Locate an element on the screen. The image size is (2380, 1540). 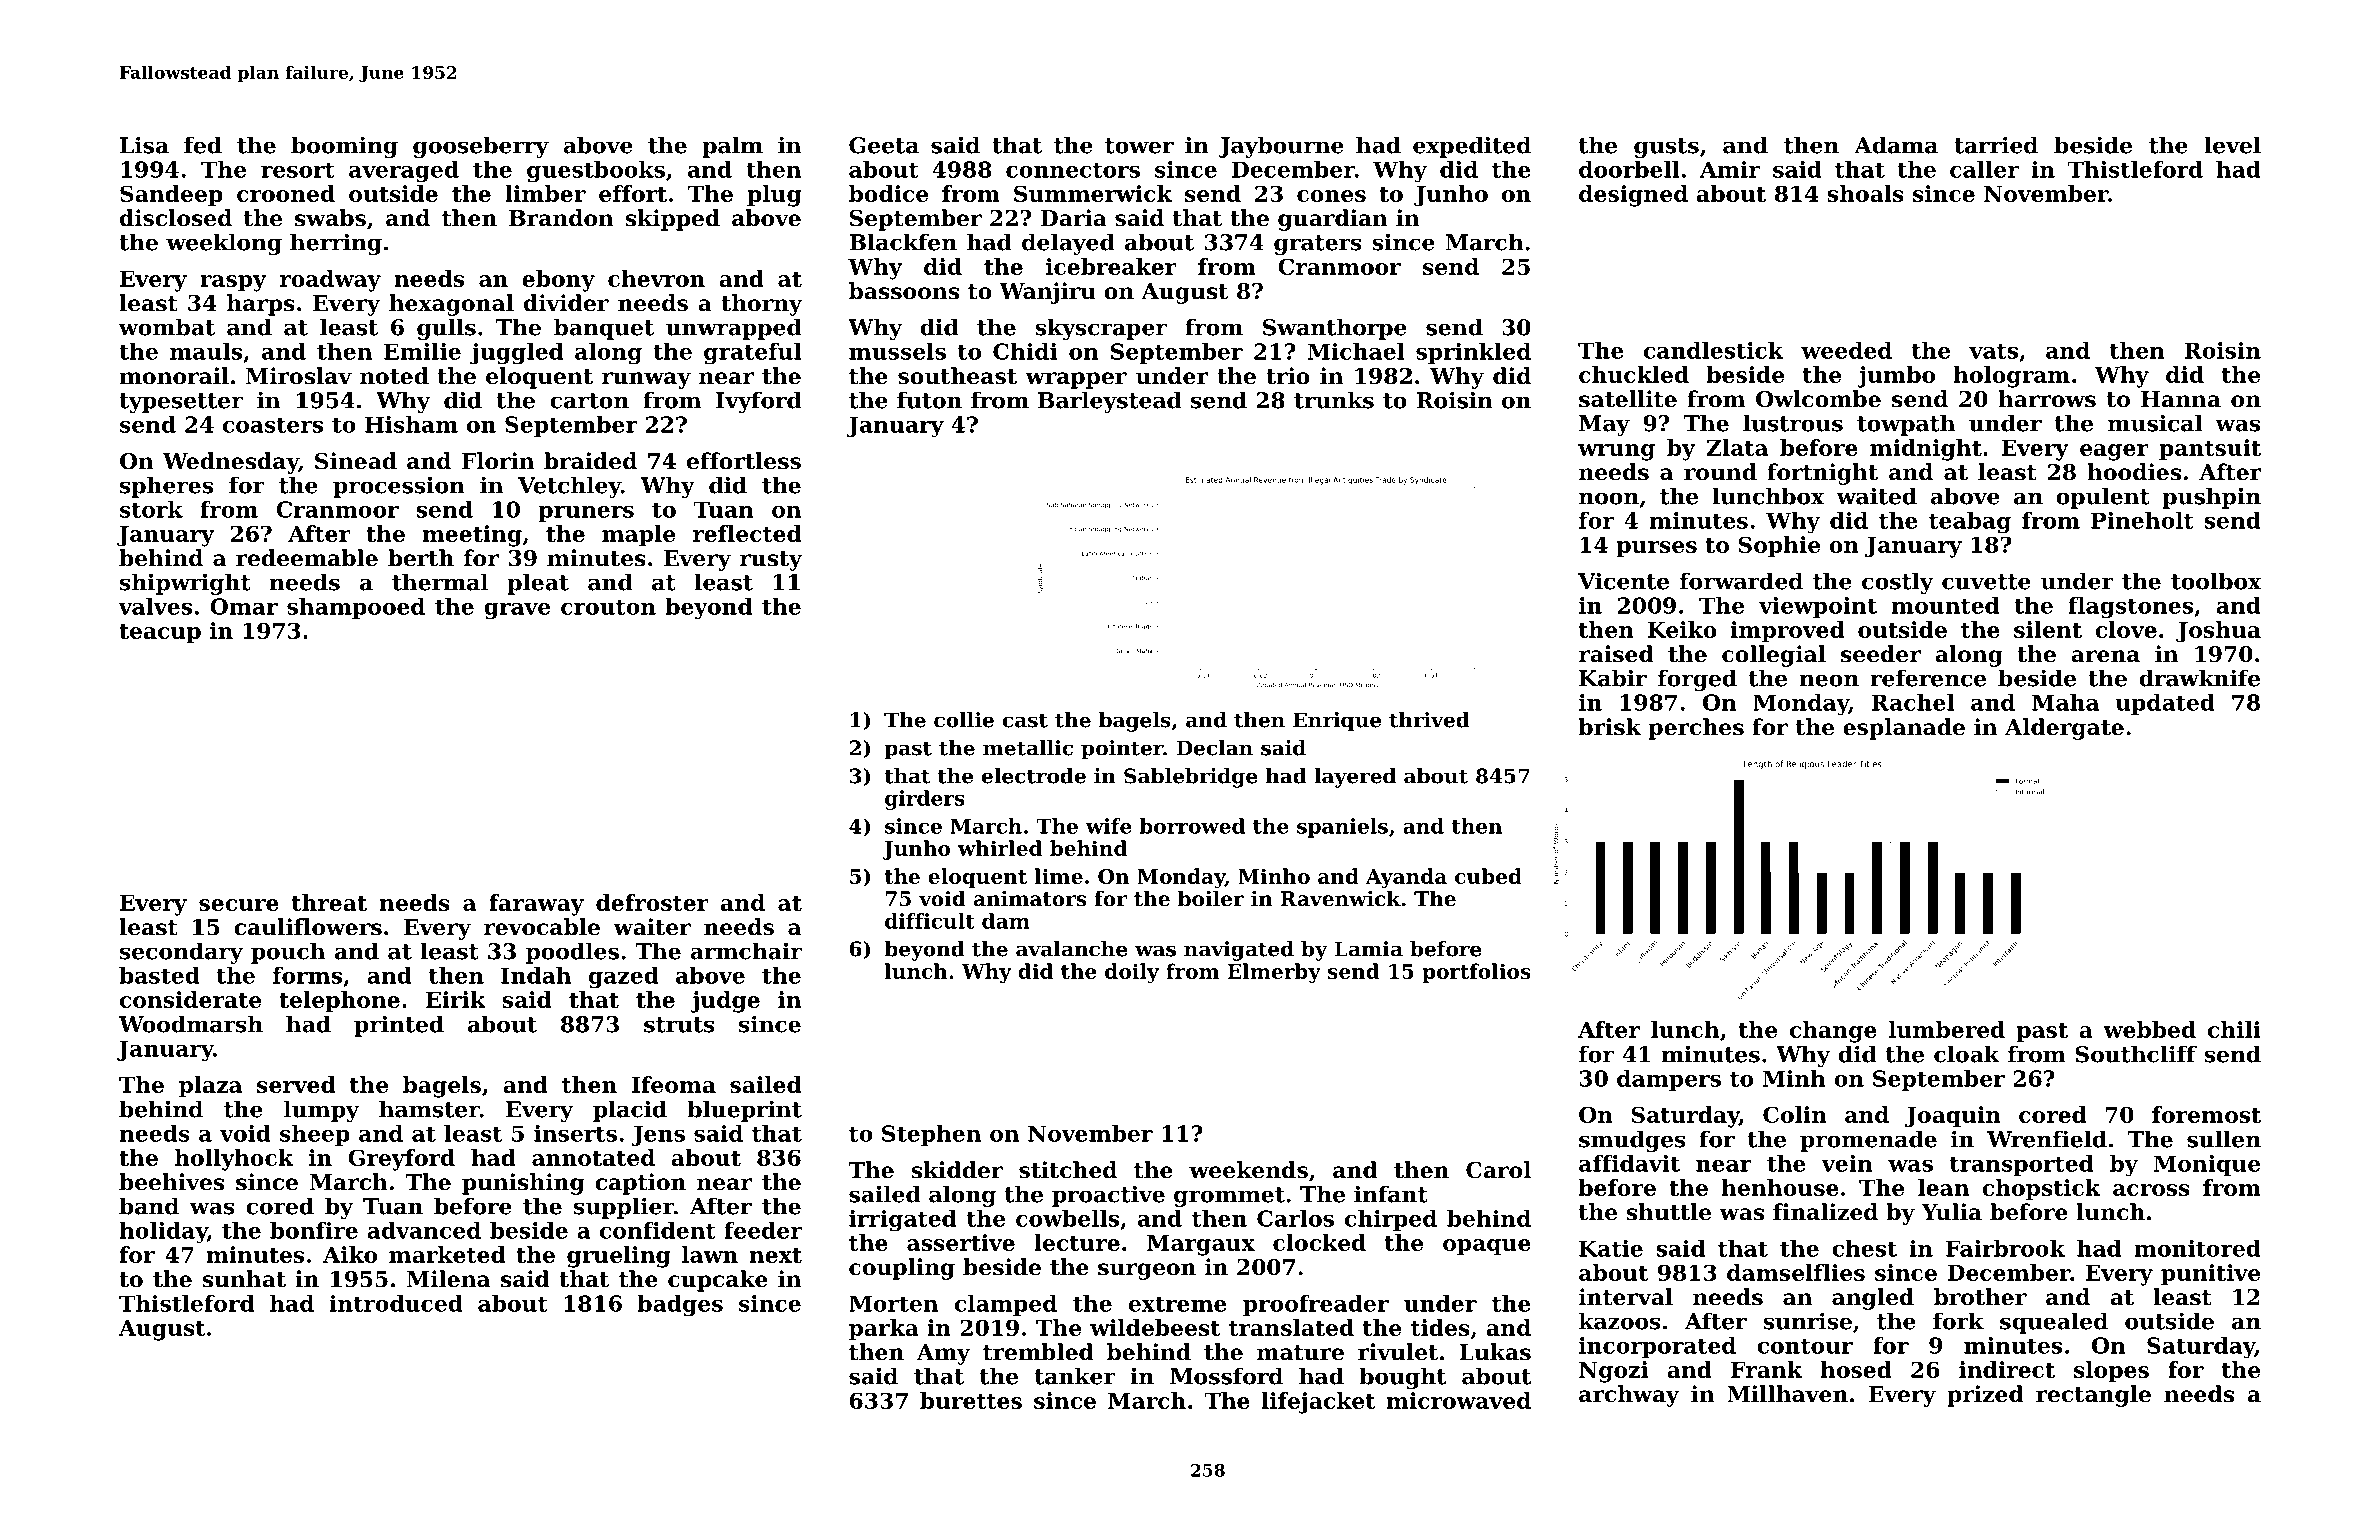
gooseberry is located at coordinates (481, 147).
